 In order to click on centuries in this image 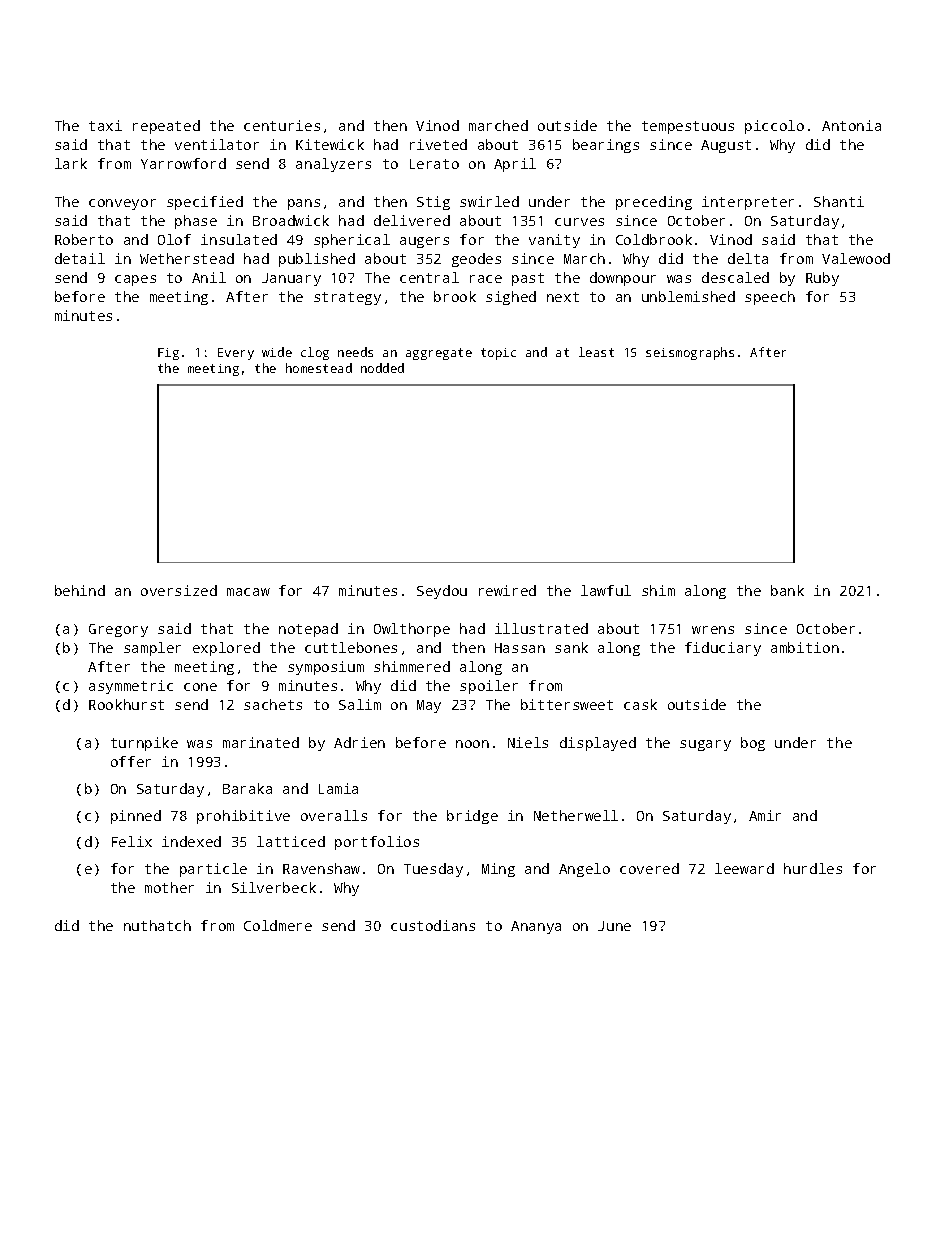, I will do `click(282, 125)`.
